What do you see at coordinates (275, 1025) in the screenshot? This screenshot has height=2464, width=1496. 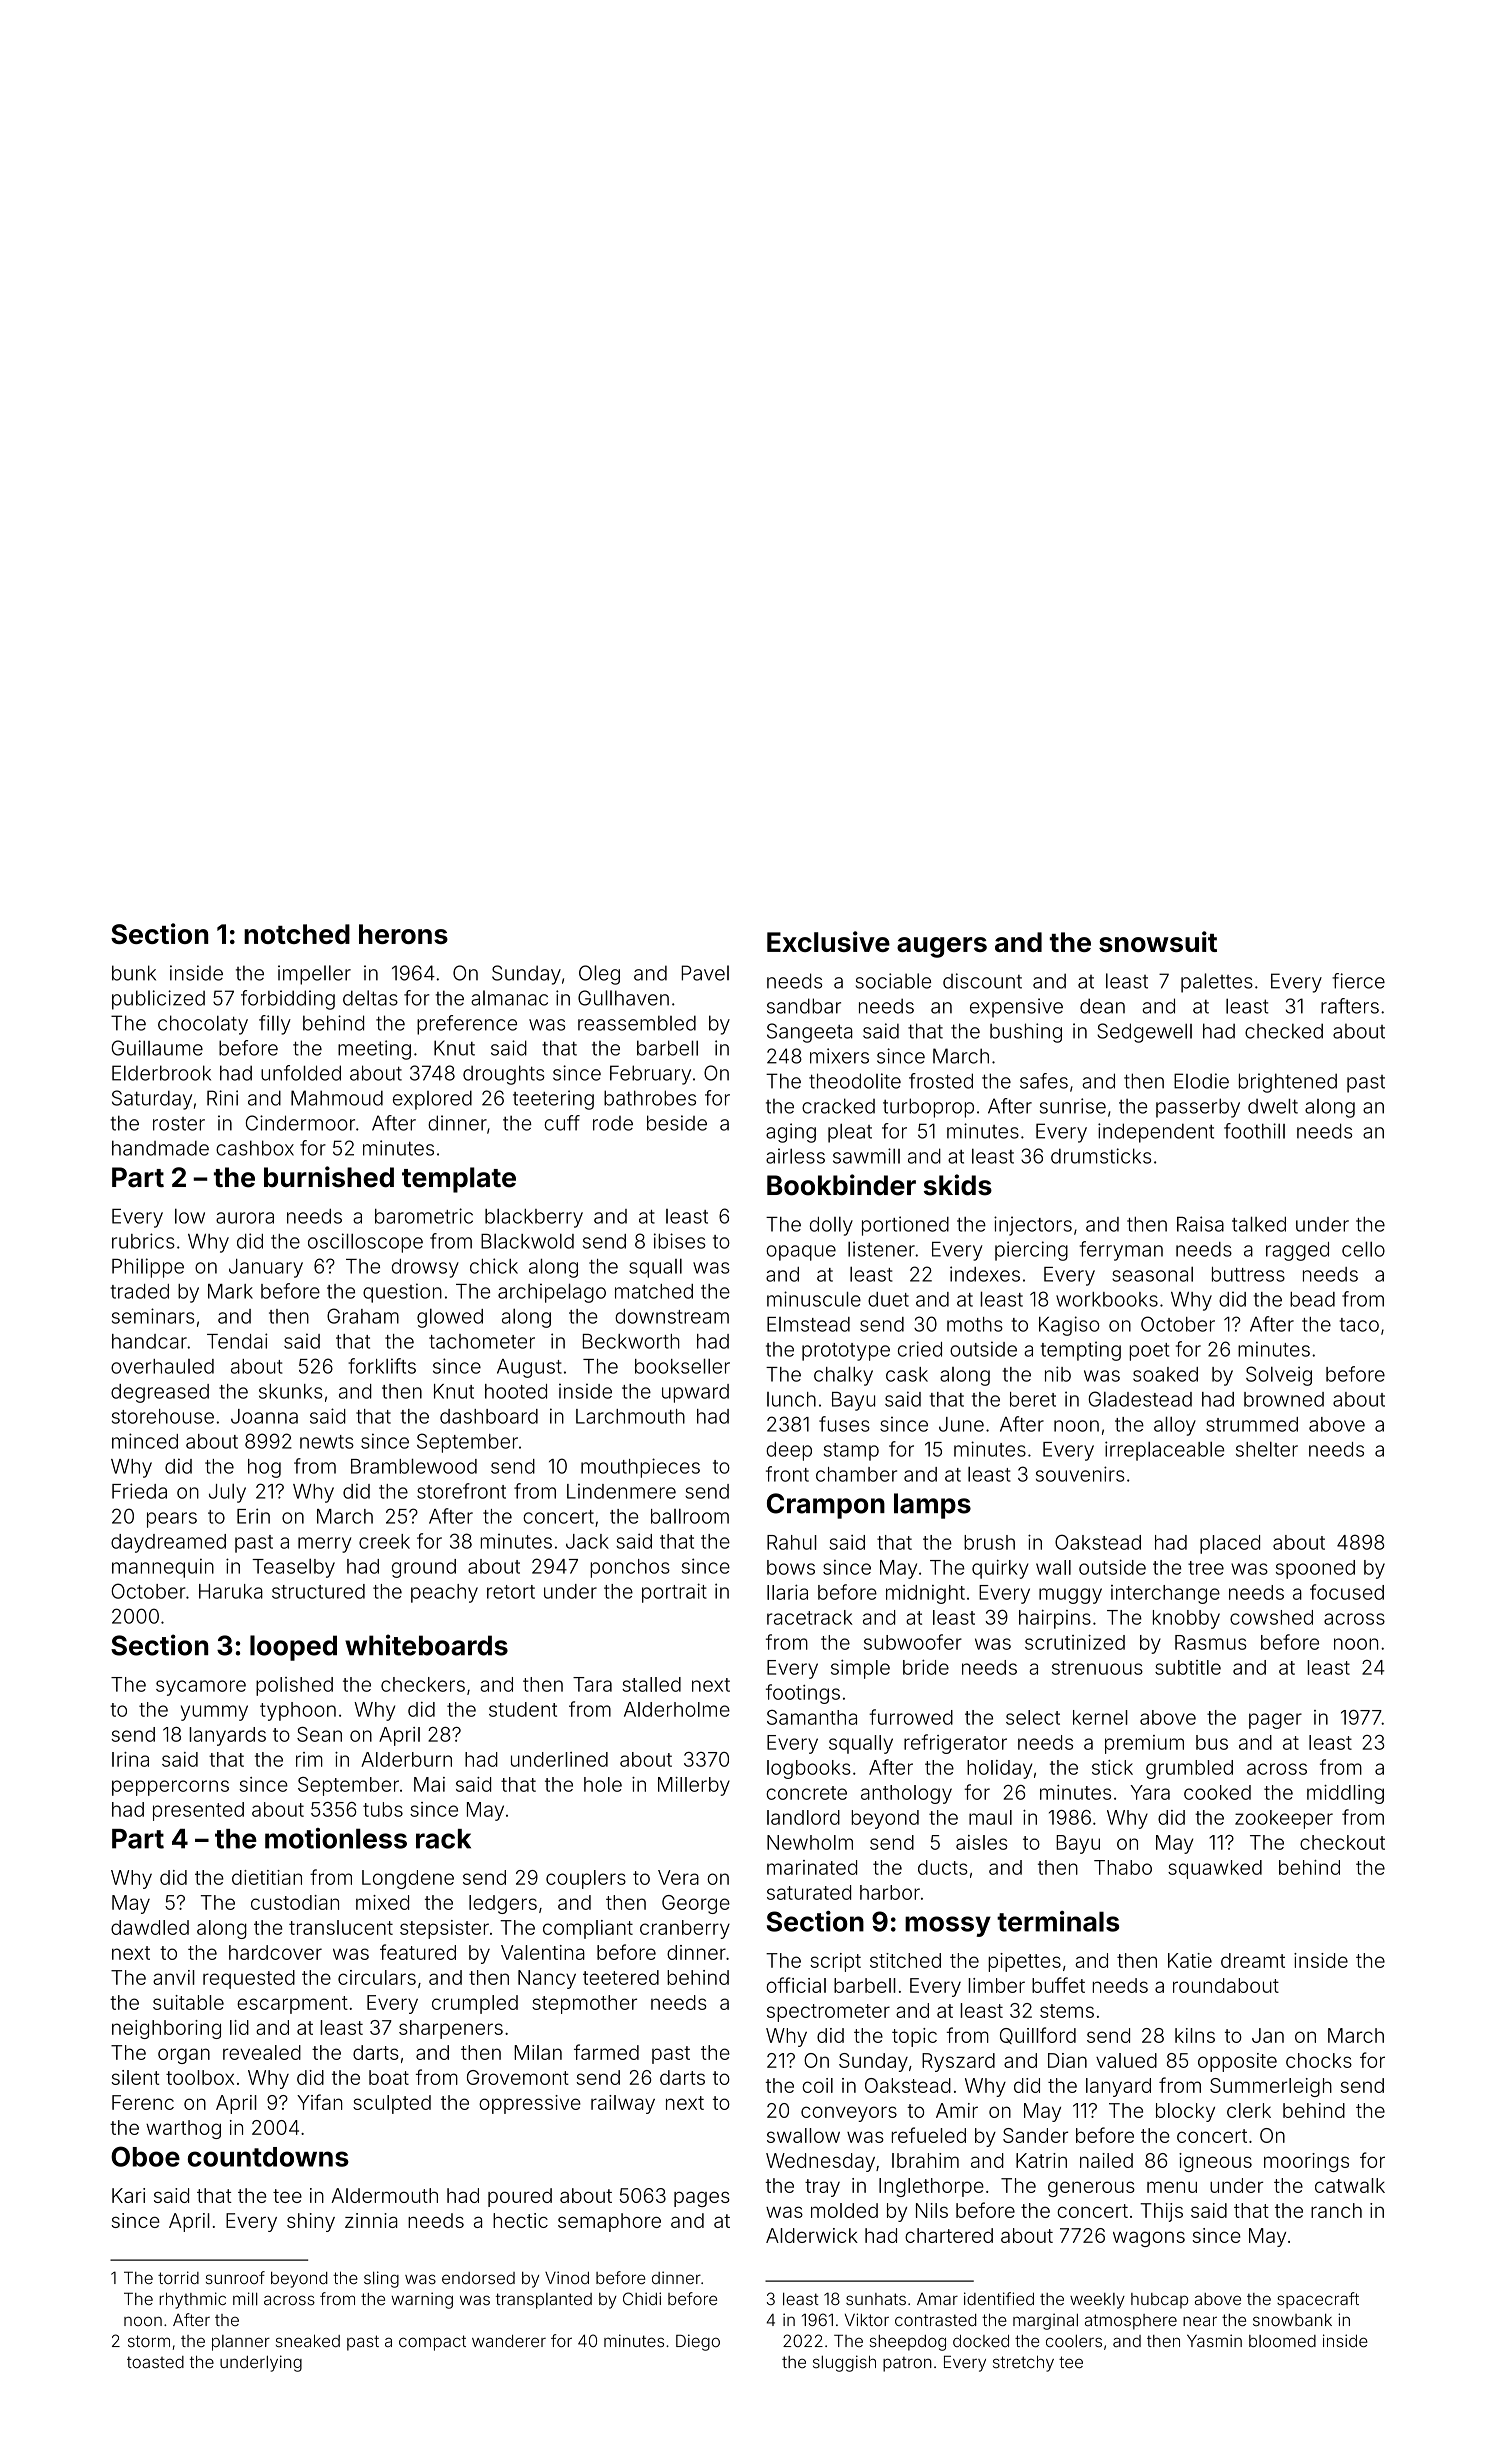 I see `filly` at bounding box center [275, 1025].
